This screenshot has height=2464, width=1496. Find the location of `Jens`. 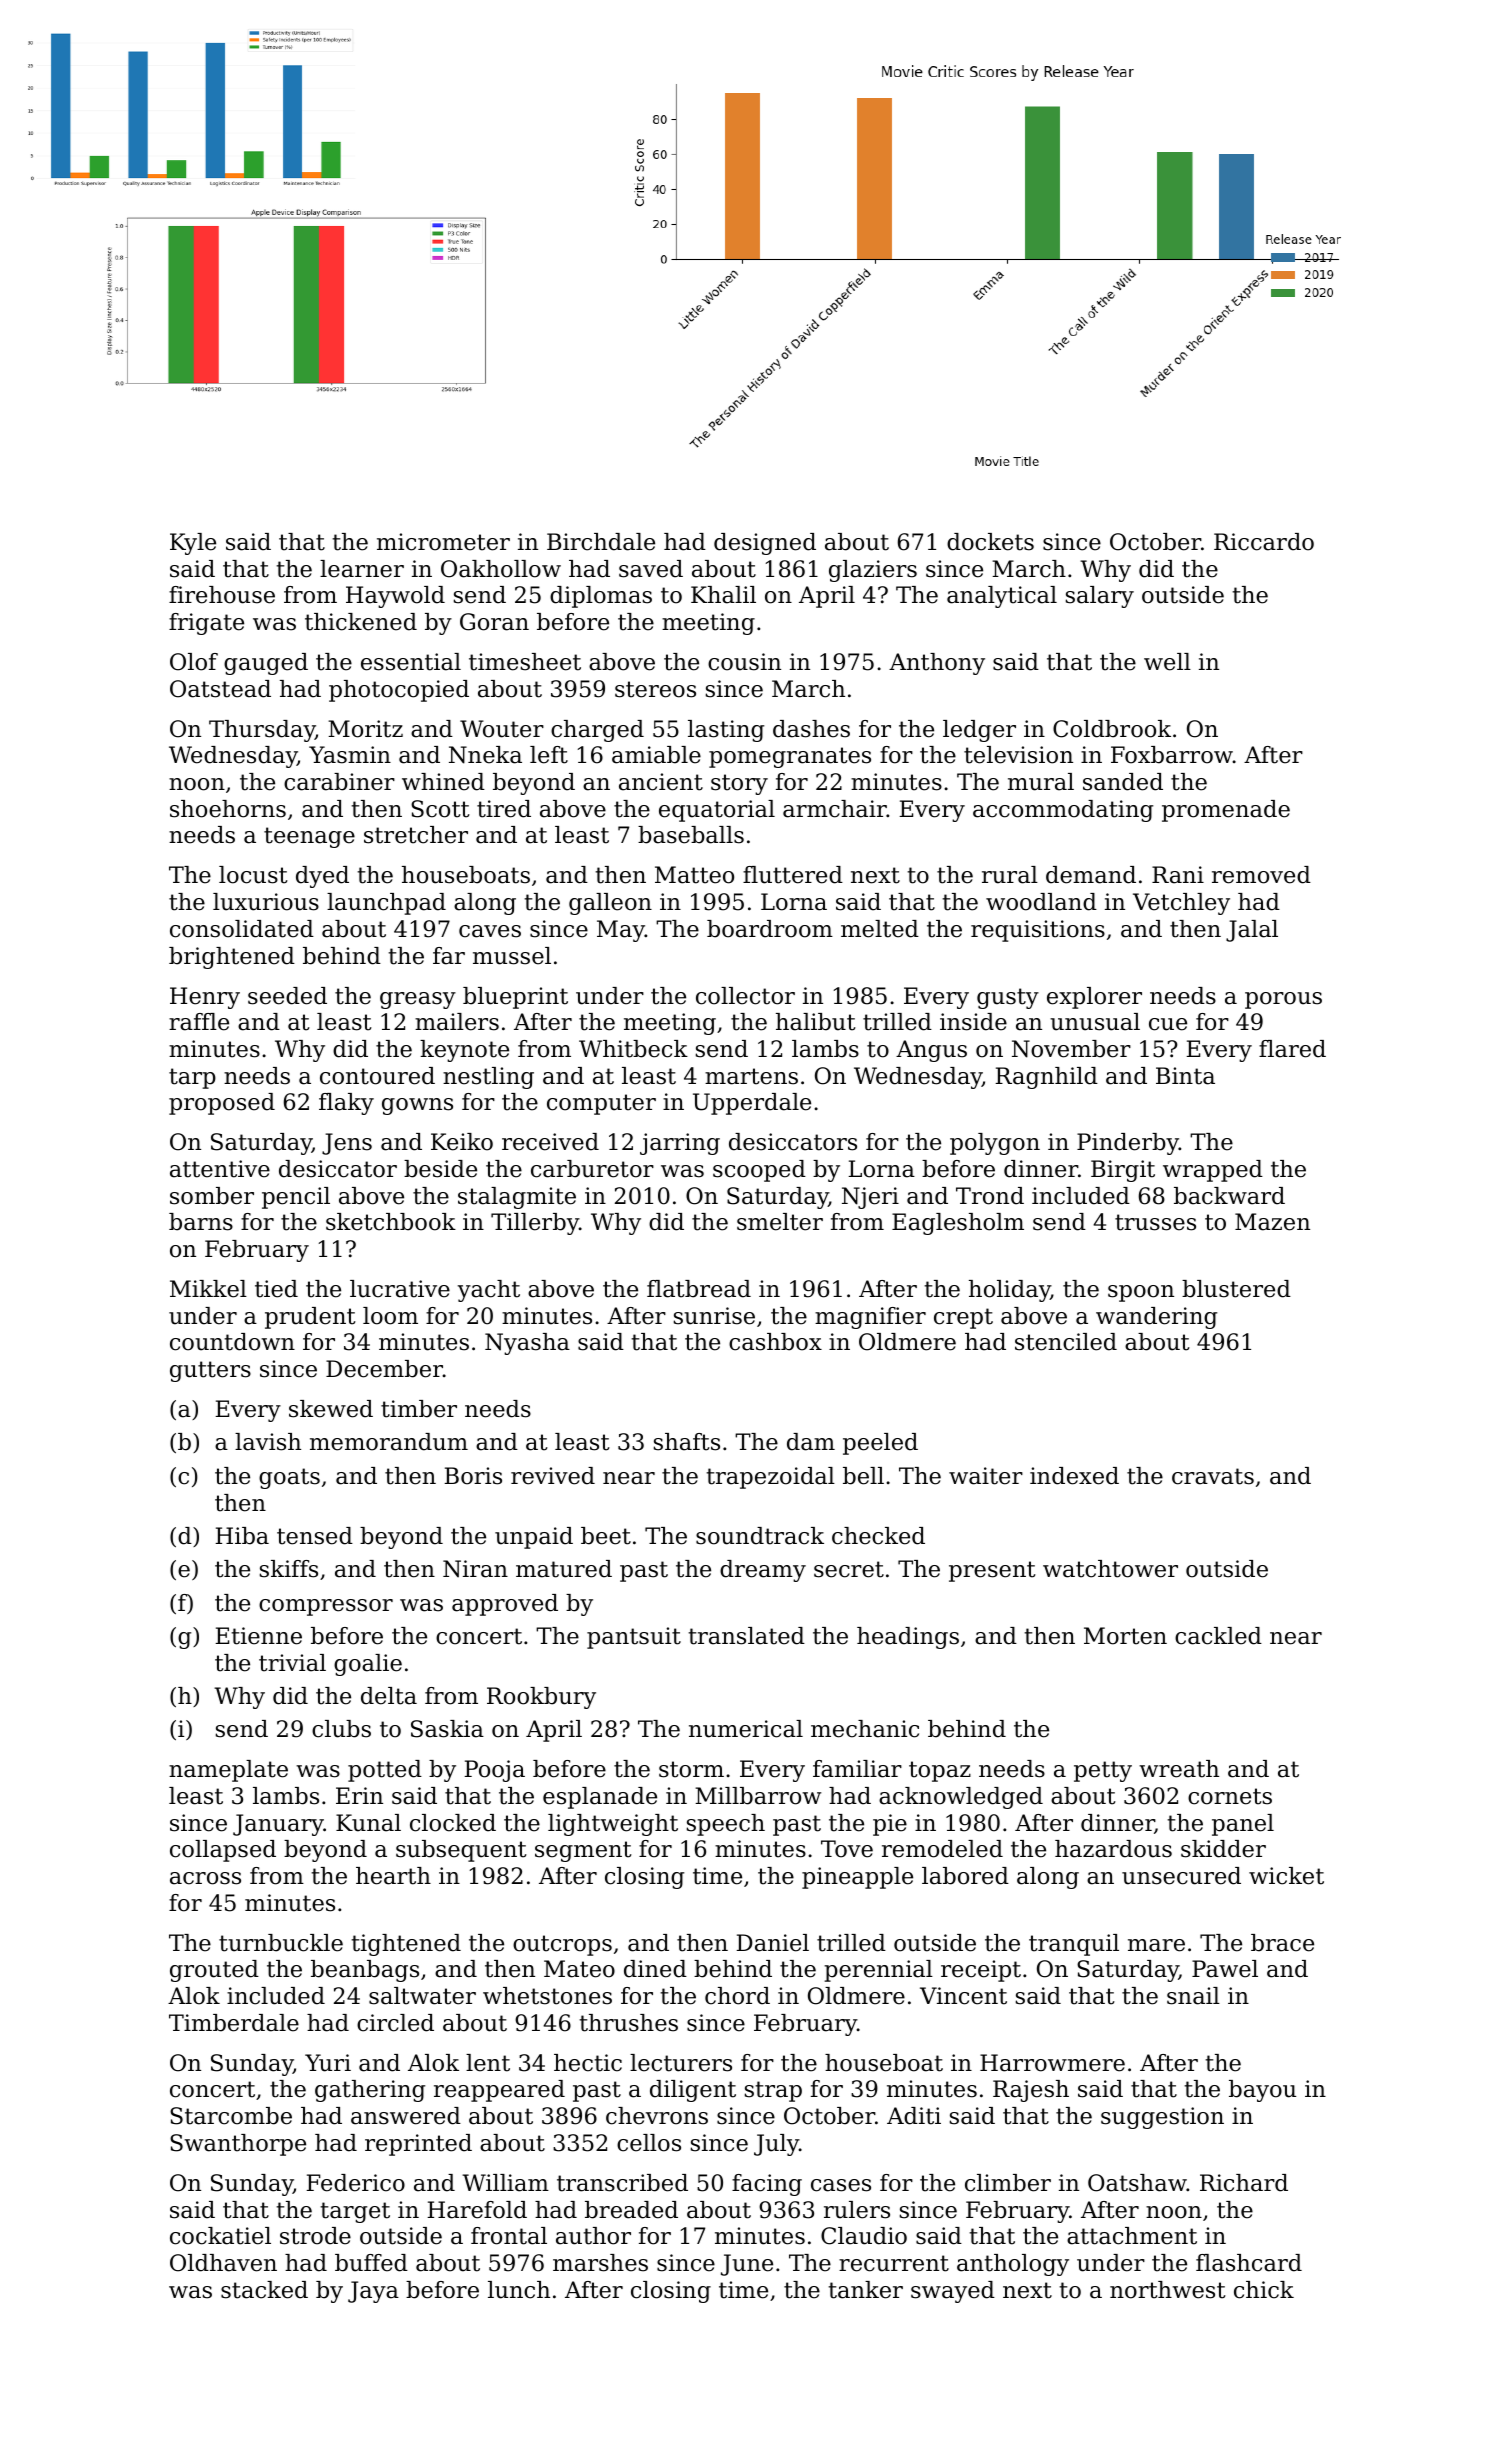

Jens is located at coordinates (347, 1144).
